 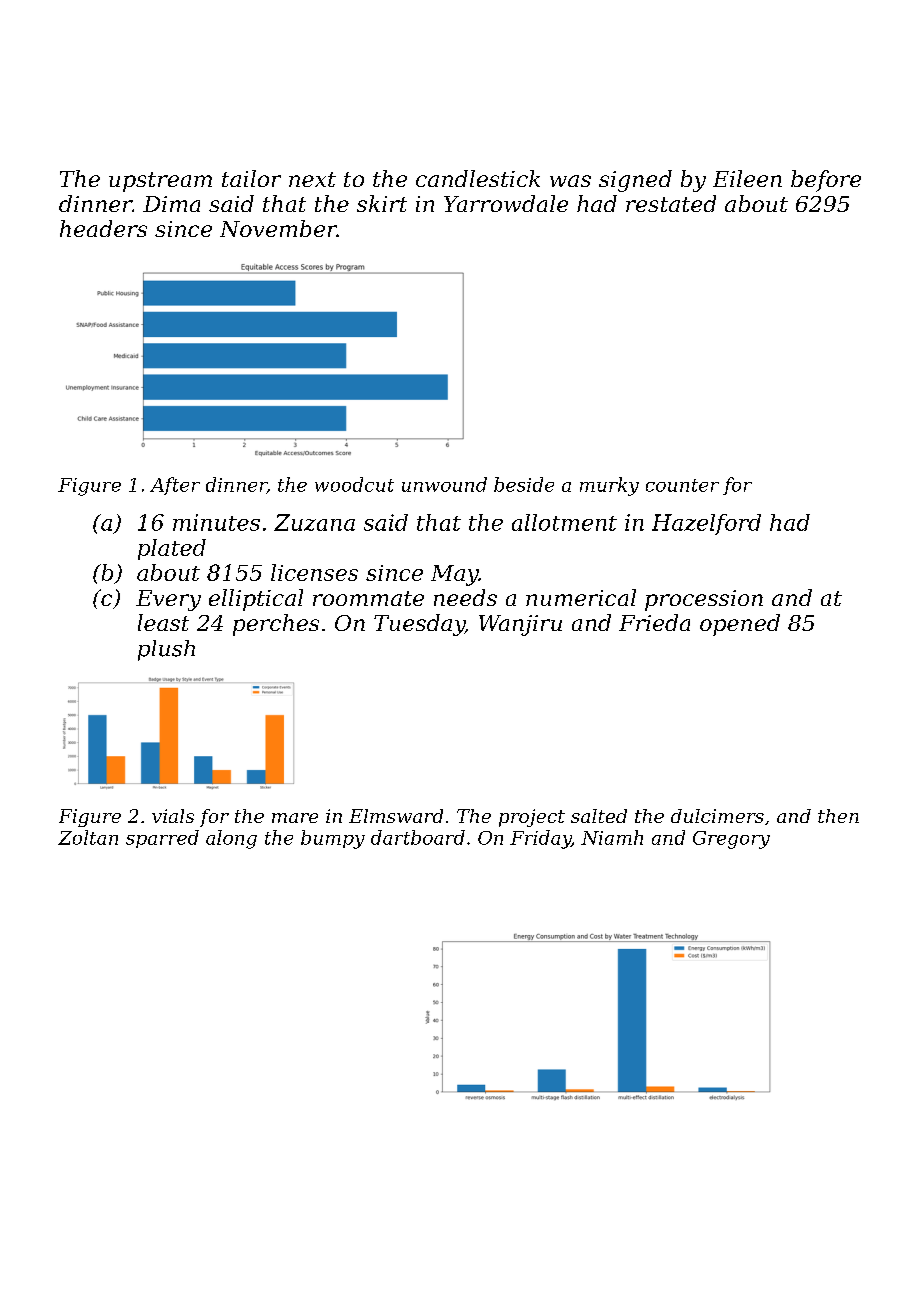 What do you see at coordinates (88, 837) in the screenshot?
I see `Zoltan` at bounding box center [88, 837].
